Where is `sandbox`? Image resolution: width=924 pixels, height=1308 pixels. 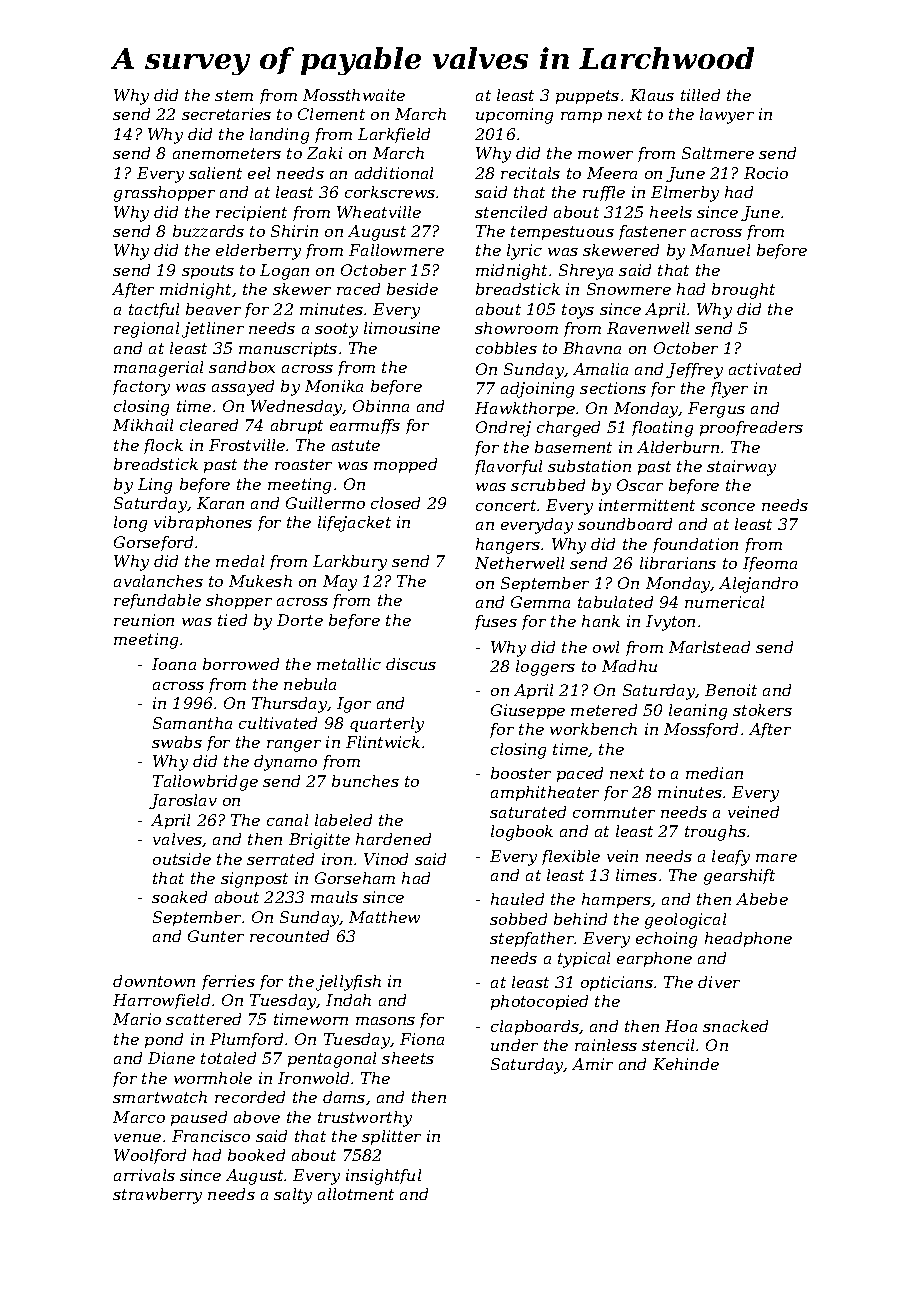 sandbox is located at coordinates (242, 367).
